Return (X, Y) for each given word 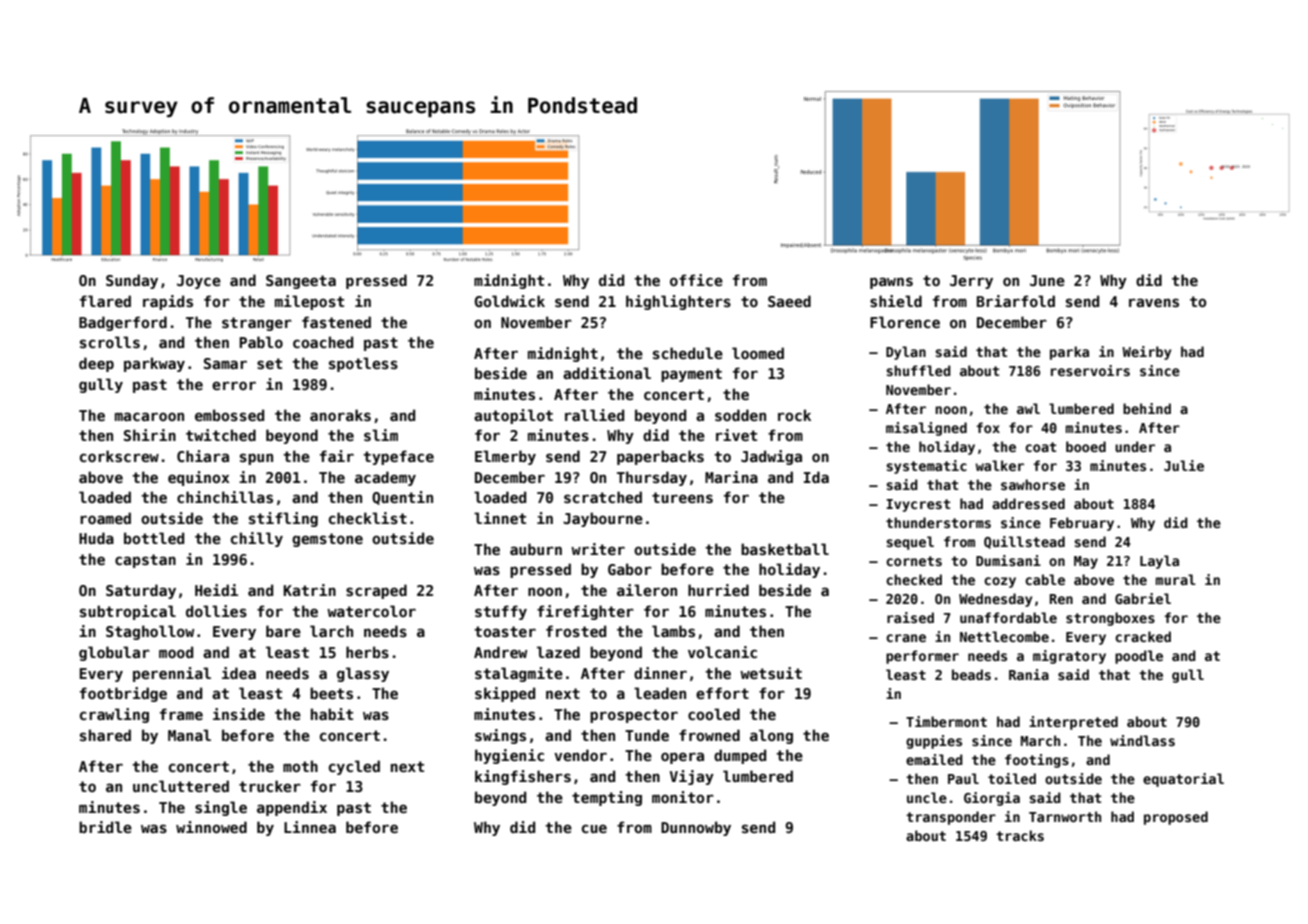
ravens (1154, 302)
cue (594, 828)
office (696, 280)
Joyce (199, 282)
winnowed (211, 827)
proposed (1176, 818)
